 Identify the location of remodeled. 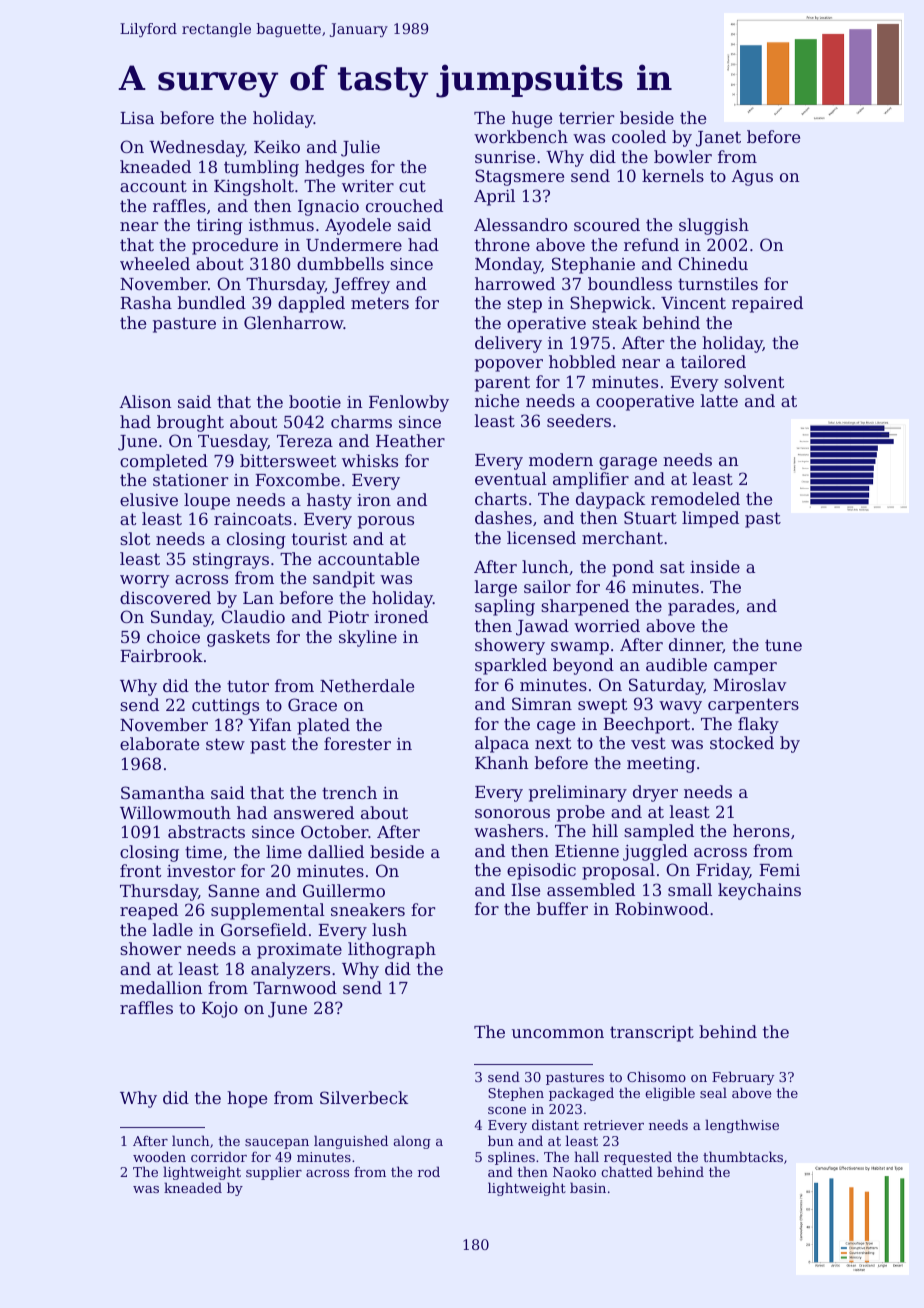
(695, 498).
